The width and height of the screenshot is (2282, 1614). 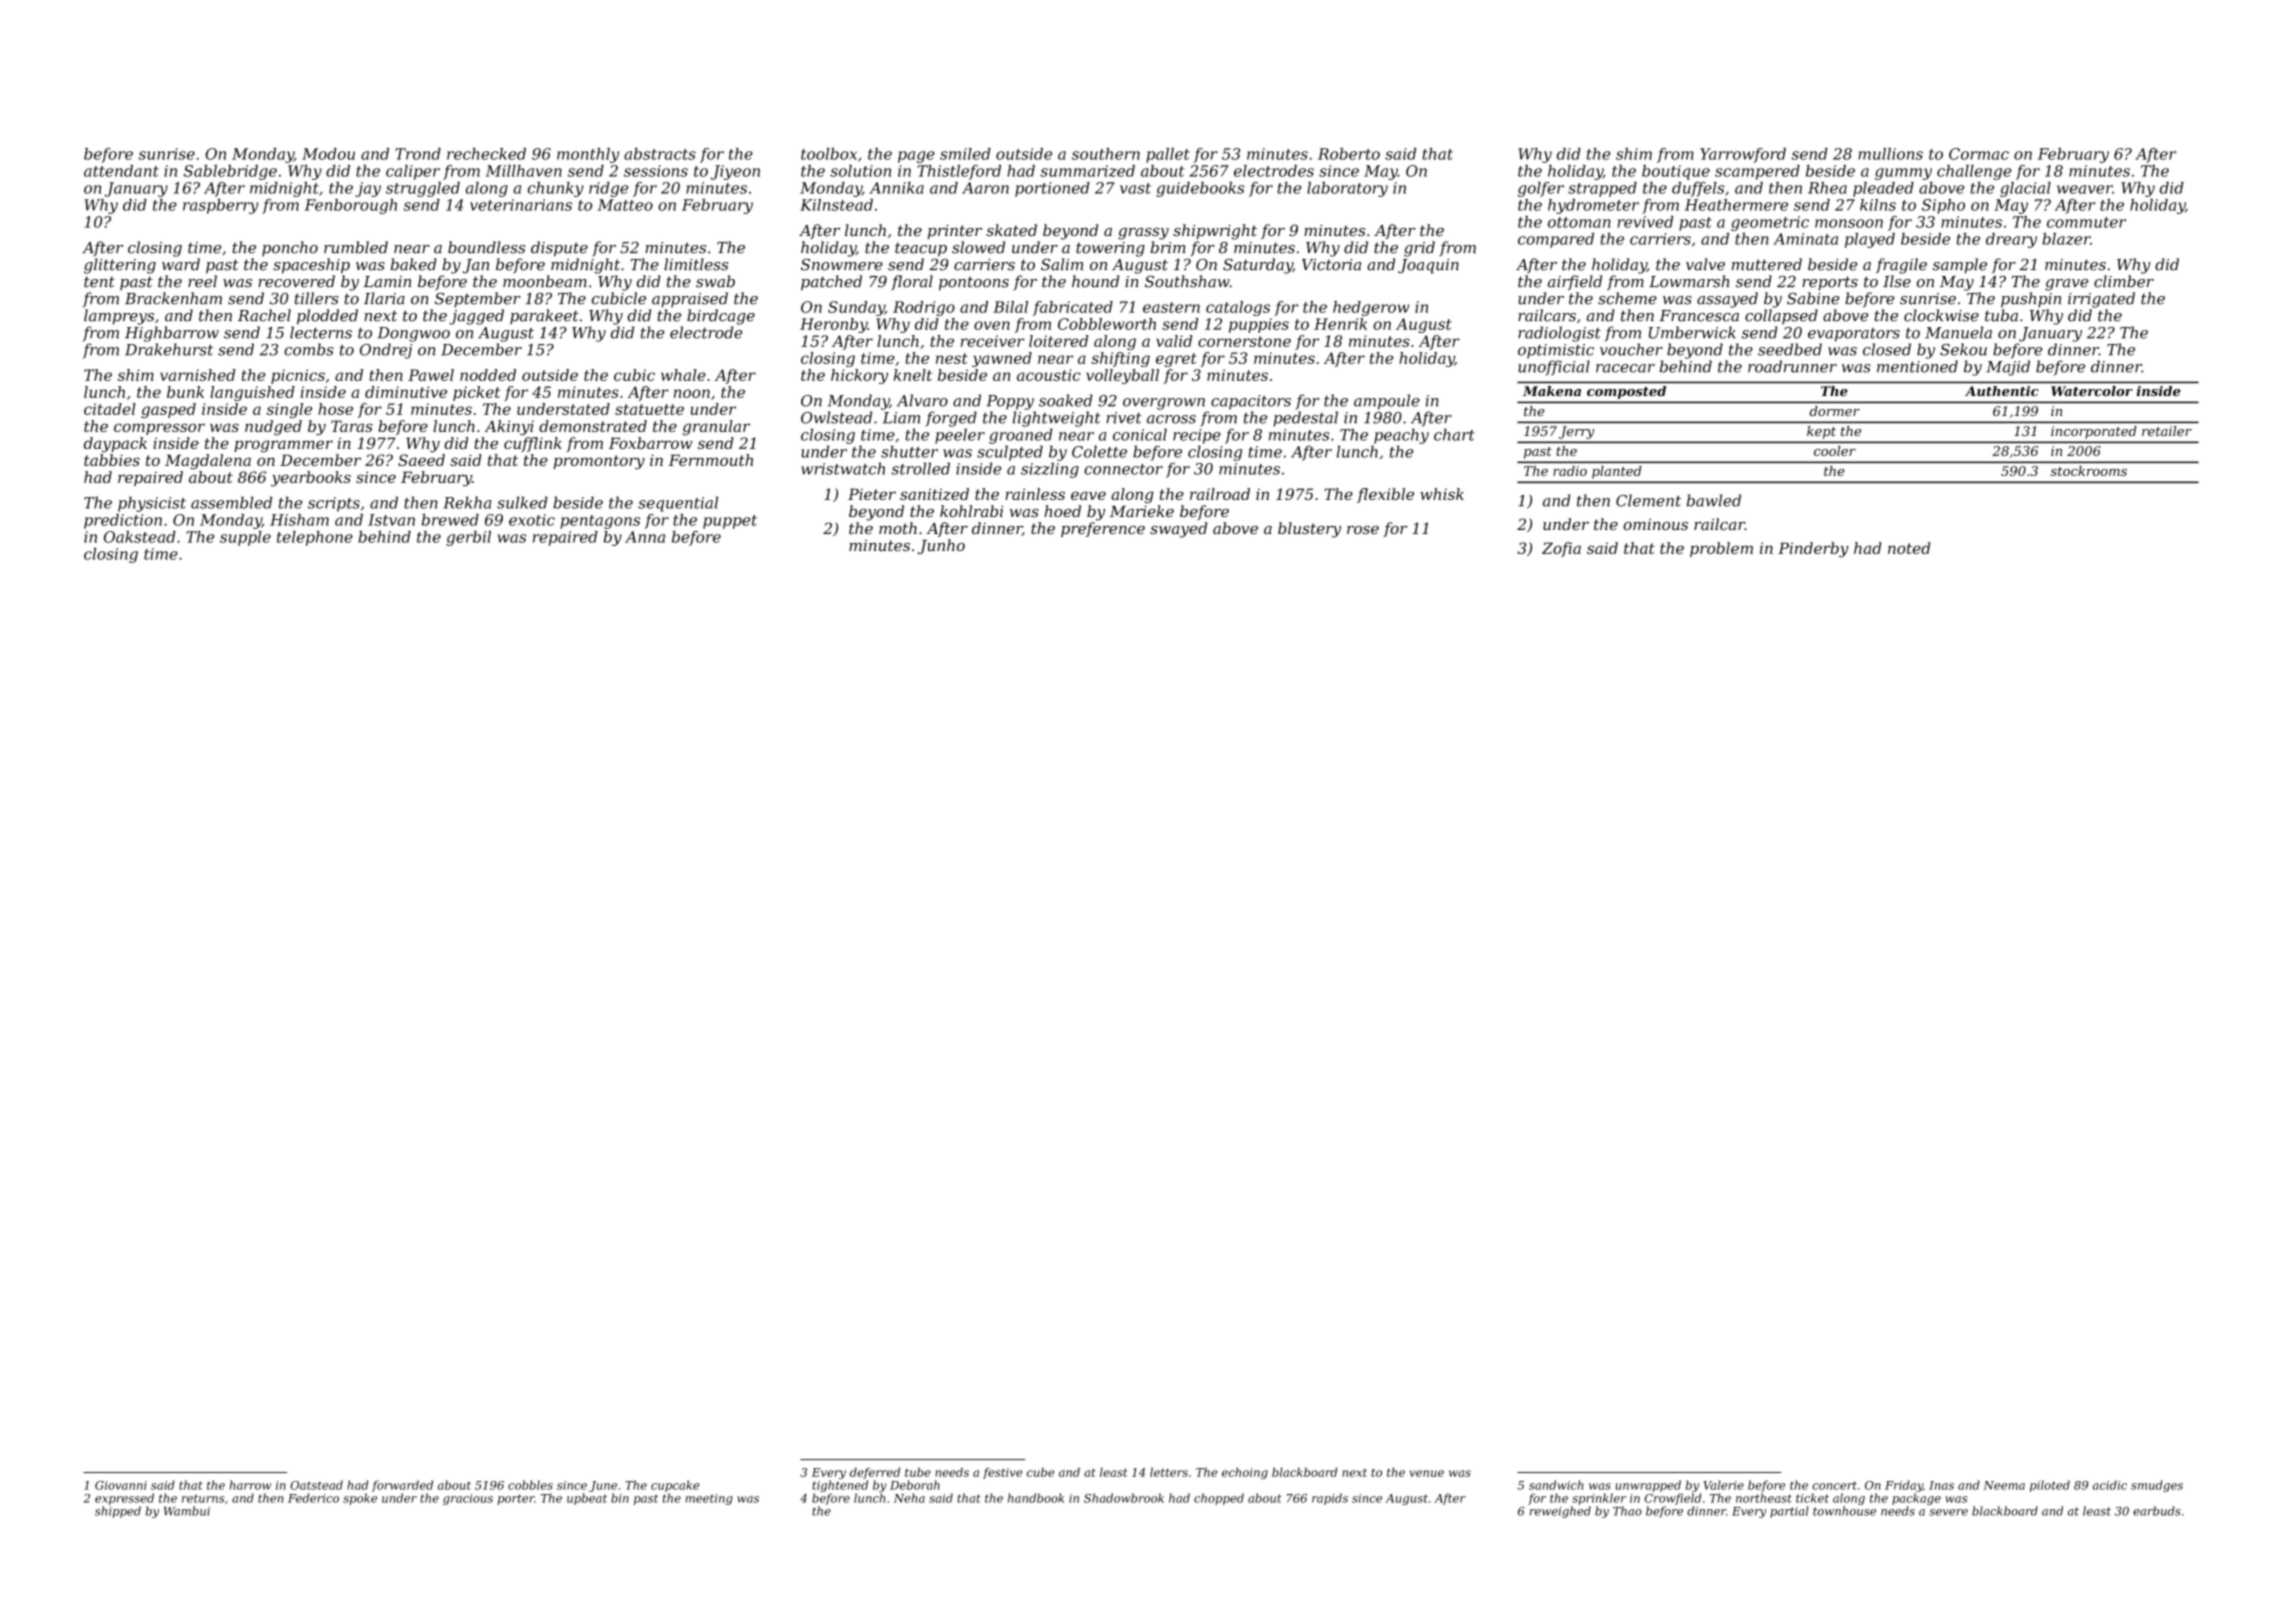 I want to click on recovered, so click(x=296, y=281).
